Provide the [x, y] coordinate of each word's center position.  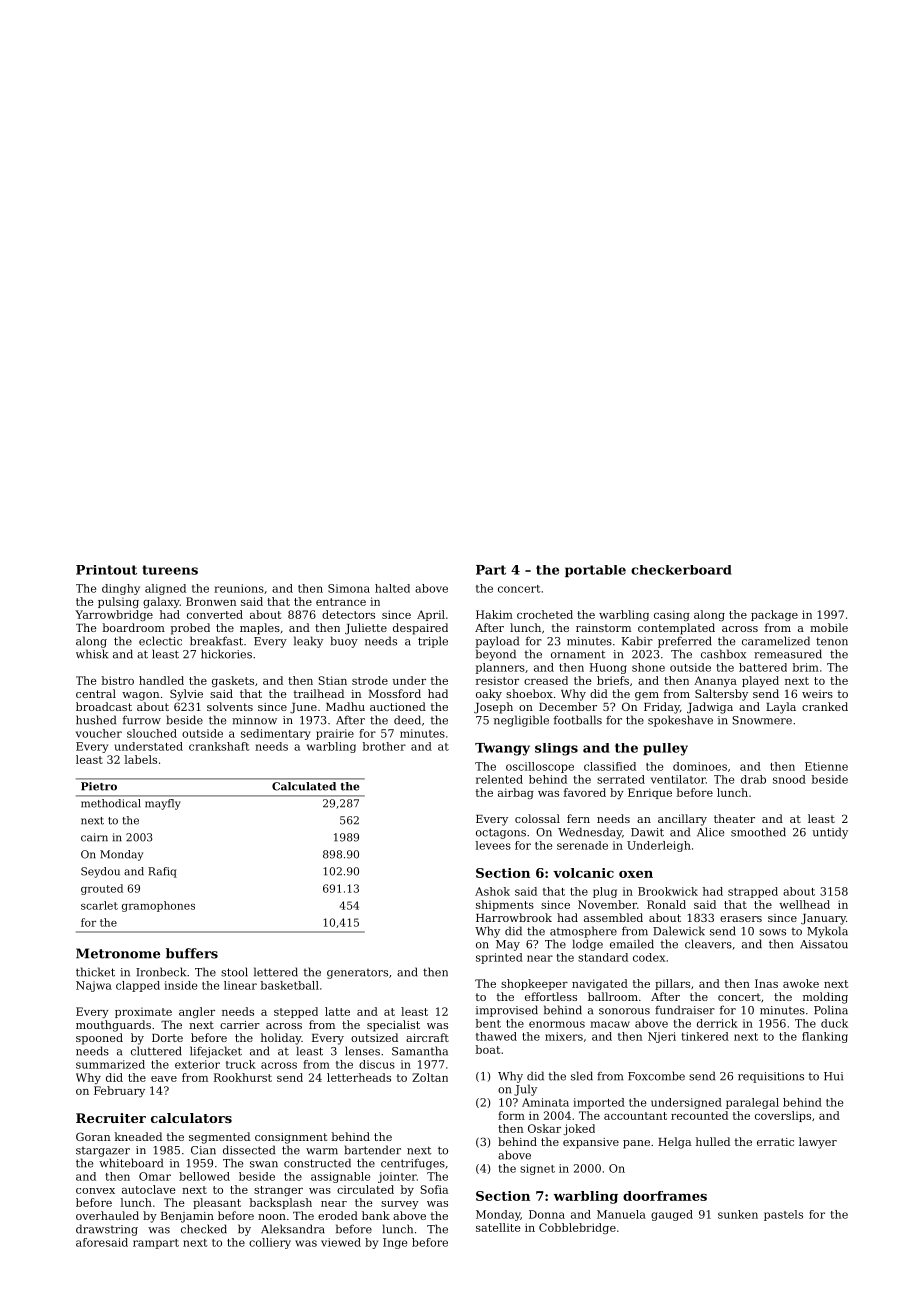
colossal [537, 818]
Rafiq [162, 872]
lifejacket [216, 1052]
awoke [801, 983]
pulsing [118, 602]
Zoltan [430, 1077]
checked [204, 1229]
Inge [395, 1243]
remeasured [788, 654]
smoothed [758, 832]
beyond [496, 655]
